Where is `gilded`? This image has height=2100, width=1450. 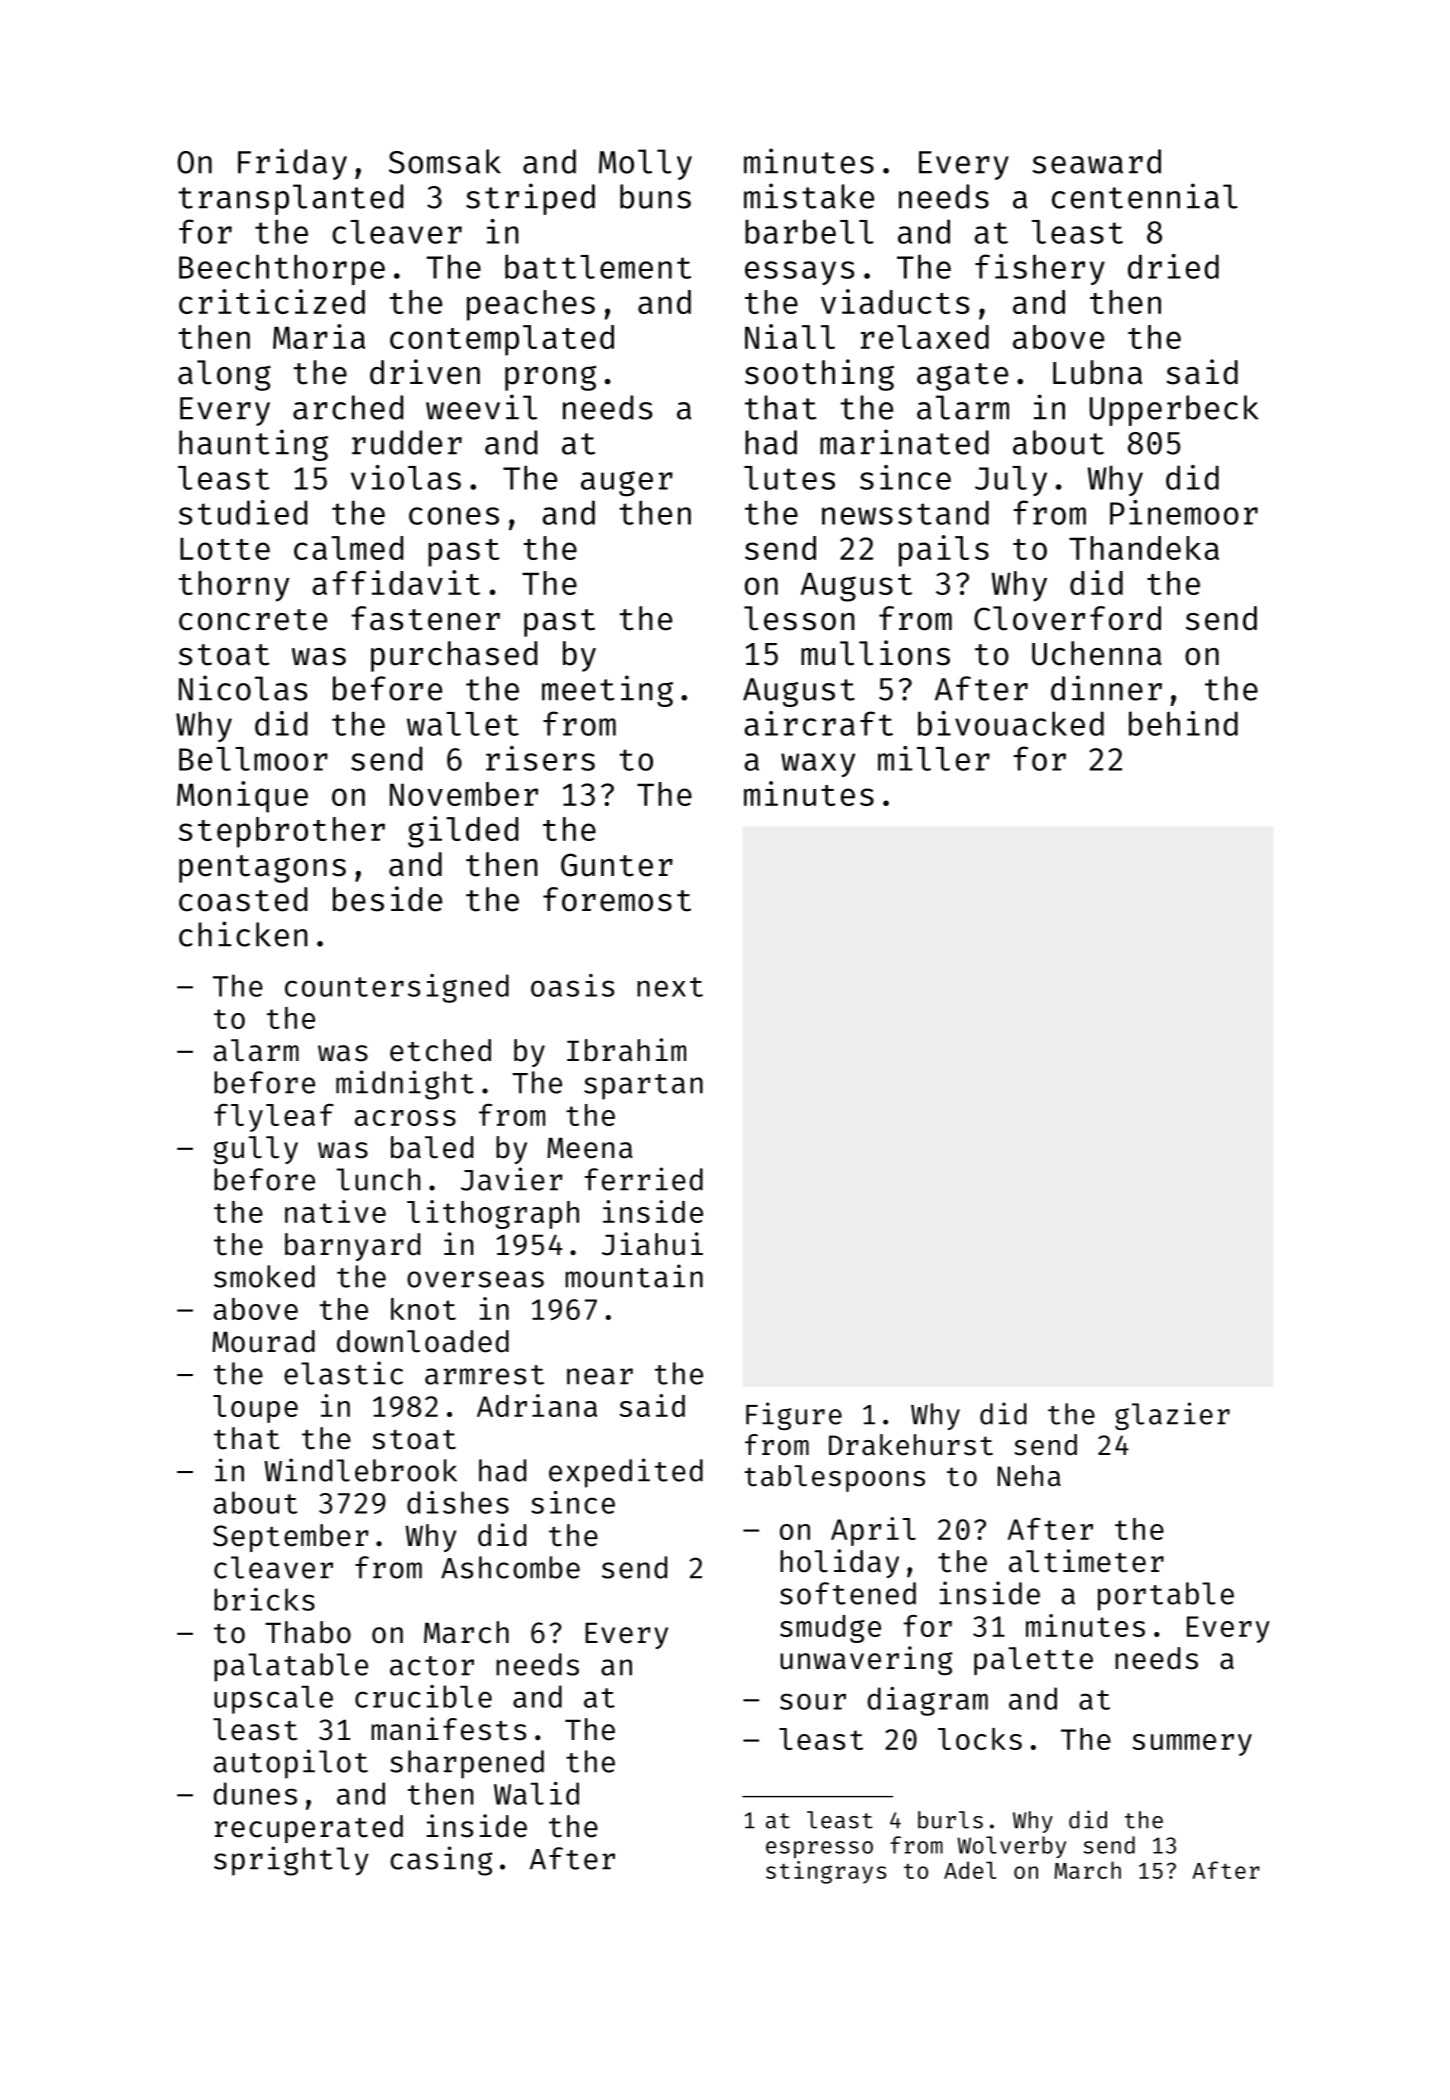 gilded is located at coordinates (463, 832).
